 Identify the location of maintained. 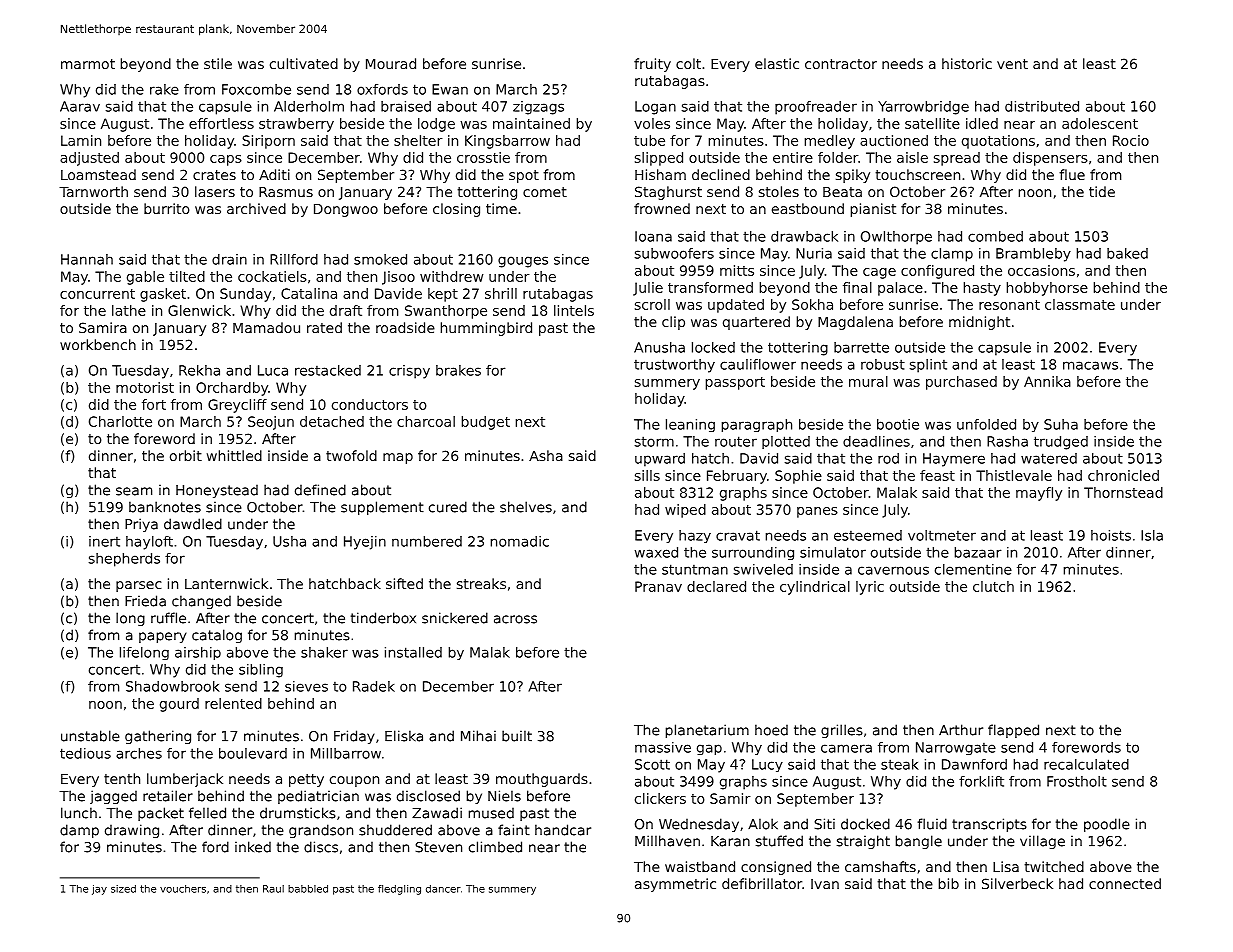
(531, 123).
